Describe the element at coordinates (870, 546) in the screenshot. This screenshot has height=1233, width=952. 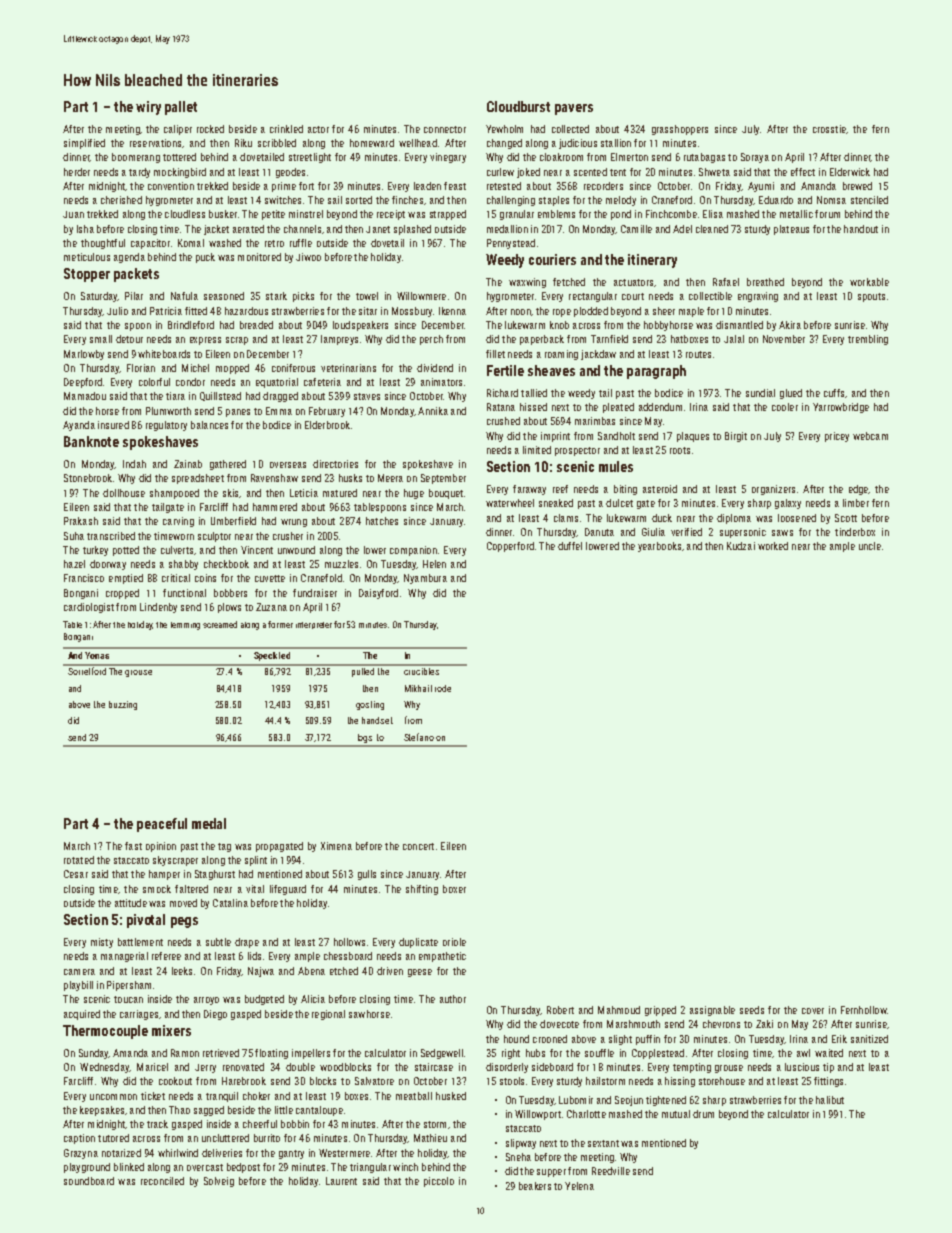
I see `uncle` at that location.
